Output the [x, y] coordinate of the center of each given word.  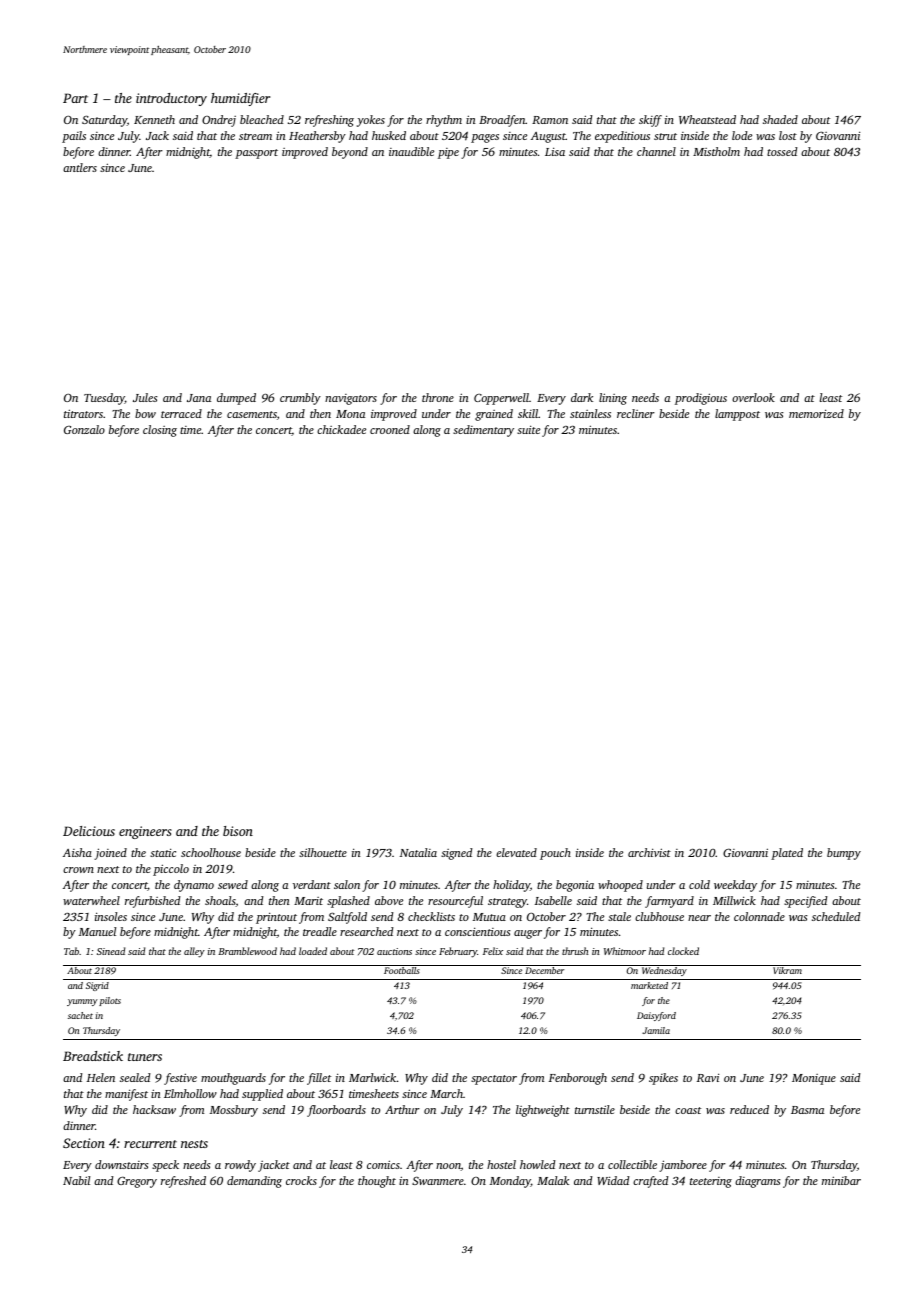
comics [383, 1164]
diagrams [758, 1182]
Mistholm [716, 151]
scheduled [836, 916]
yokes [371, 121]
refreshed [183, 1182]
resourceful [455, 902]
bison [238, 831]
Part [75, 98]
